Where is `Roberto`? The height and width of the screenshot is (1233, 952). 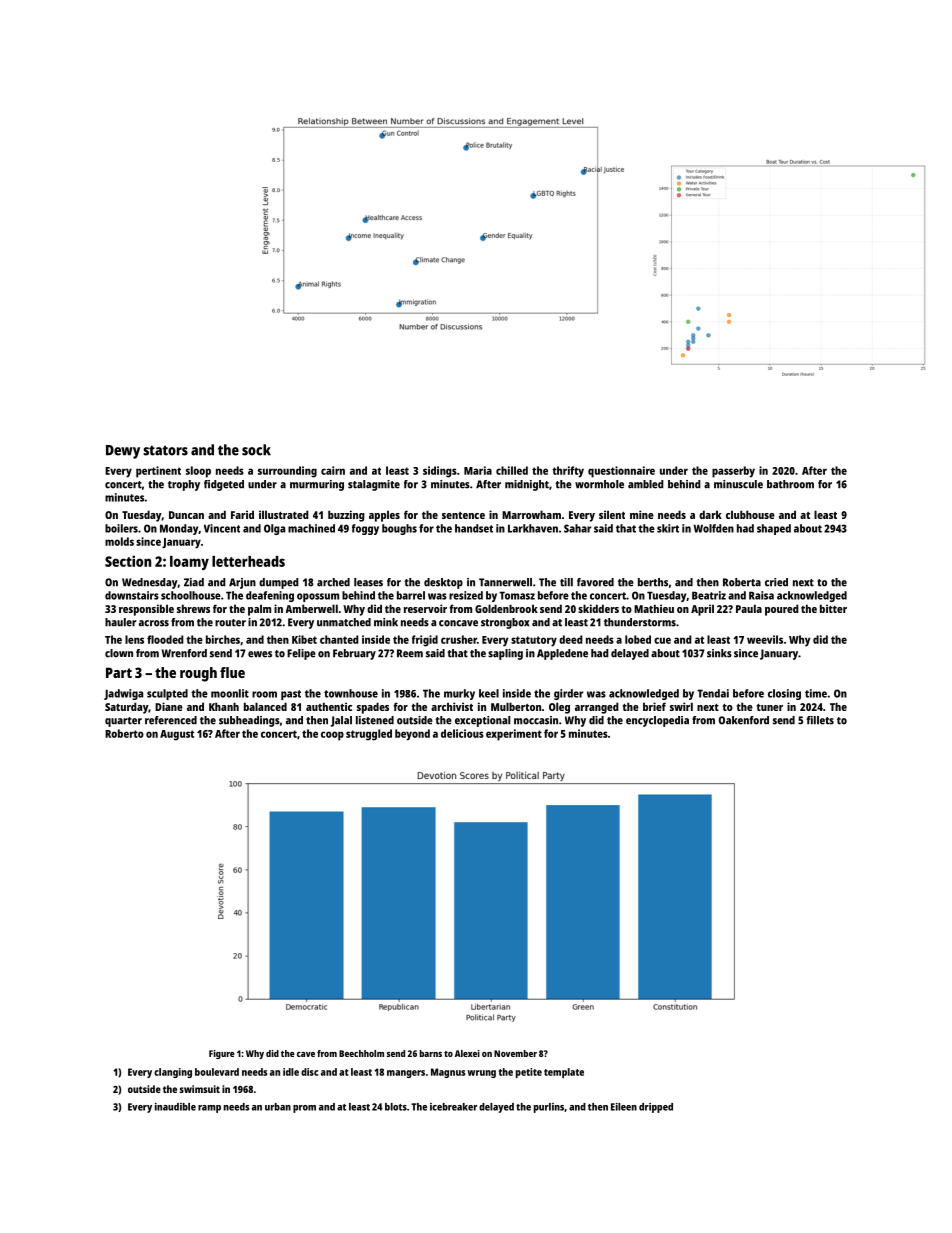
Roberto is located at coordinates (124, 733).
